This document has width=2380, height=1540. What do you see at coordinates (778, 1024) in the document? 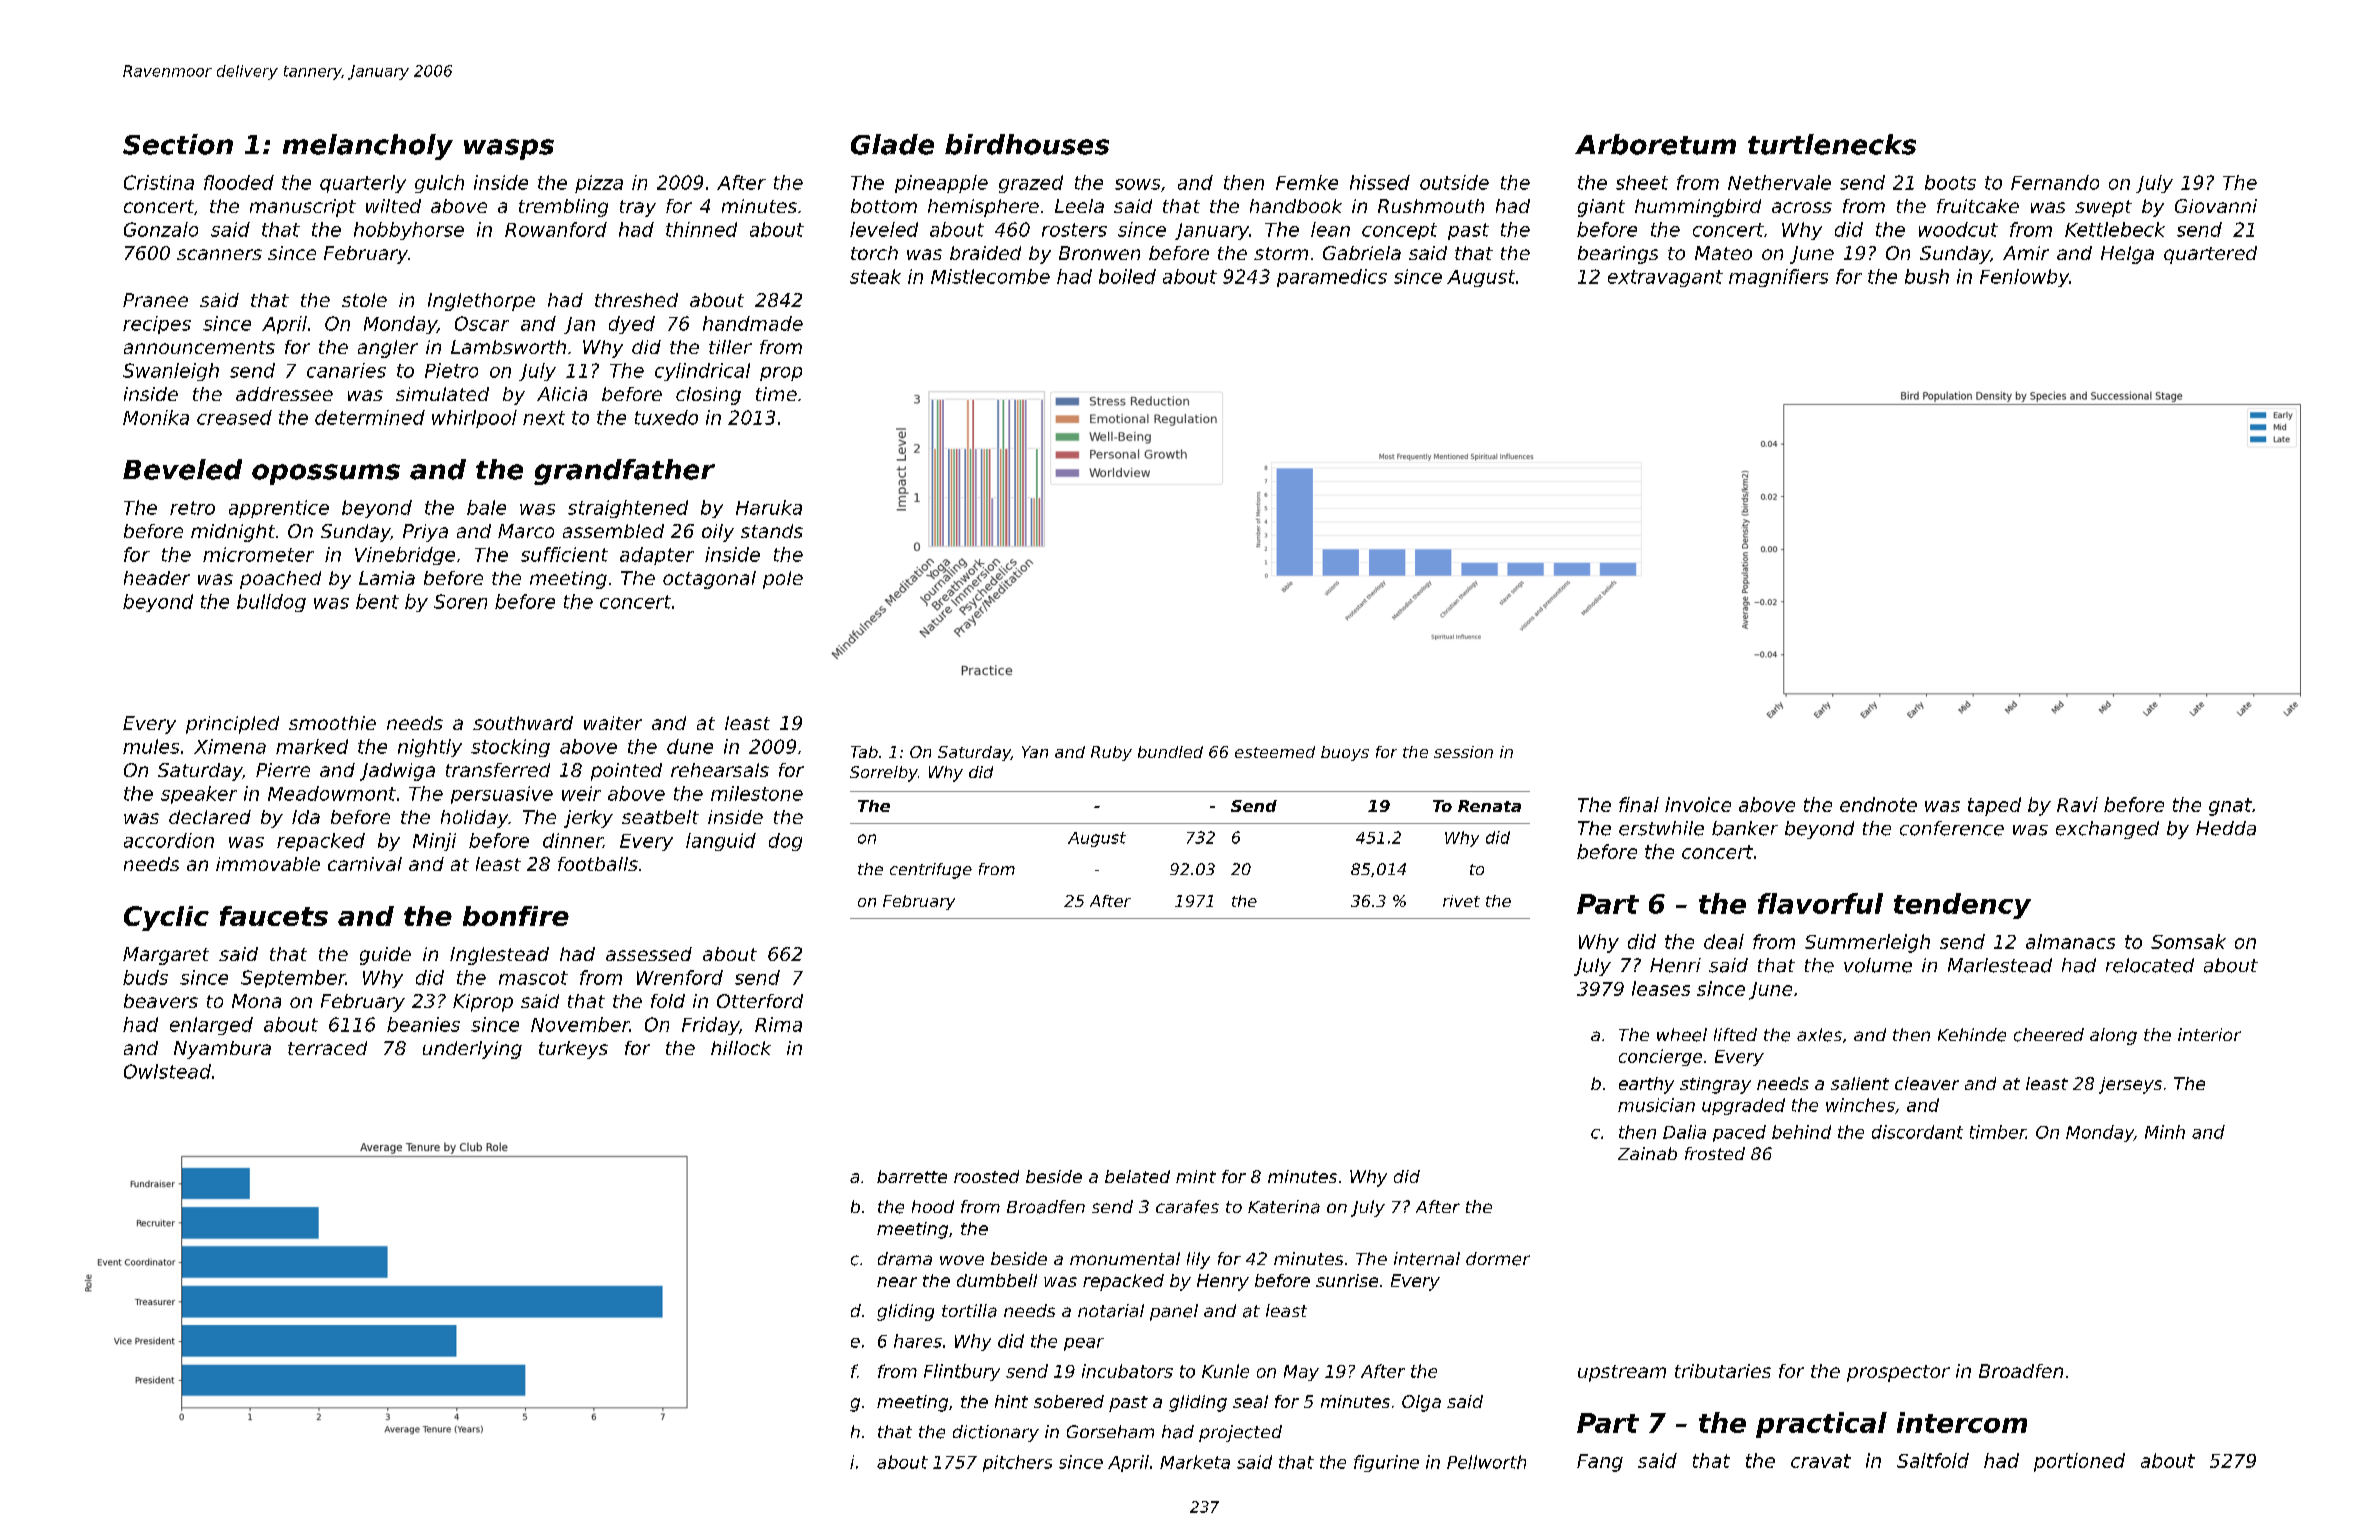
I see `Rima` at bounding box center [778, 1024].
